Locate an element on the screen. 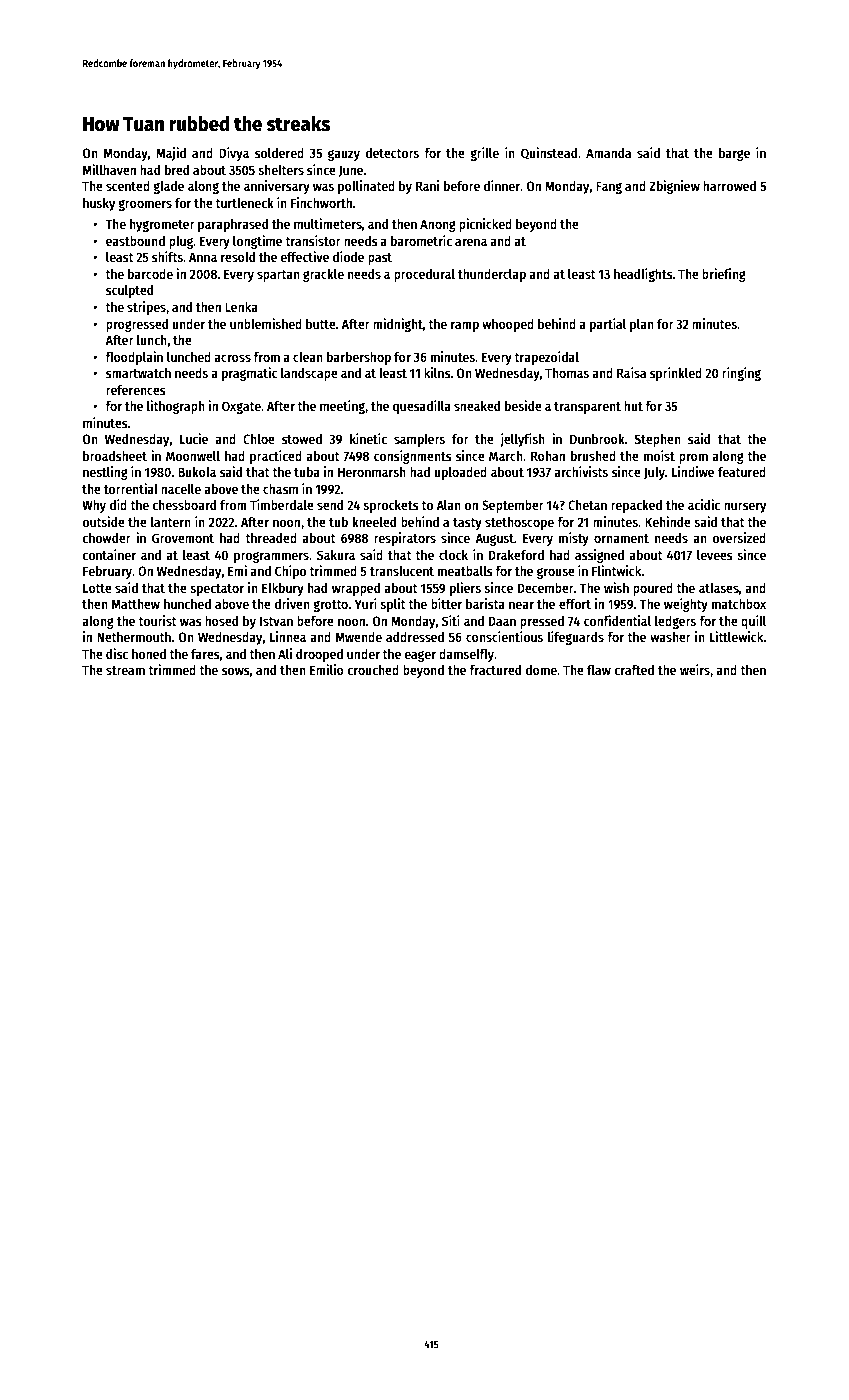 The width and height of the screenshot is (849, 1400). conscientious is located at coordinates (504, 636).
